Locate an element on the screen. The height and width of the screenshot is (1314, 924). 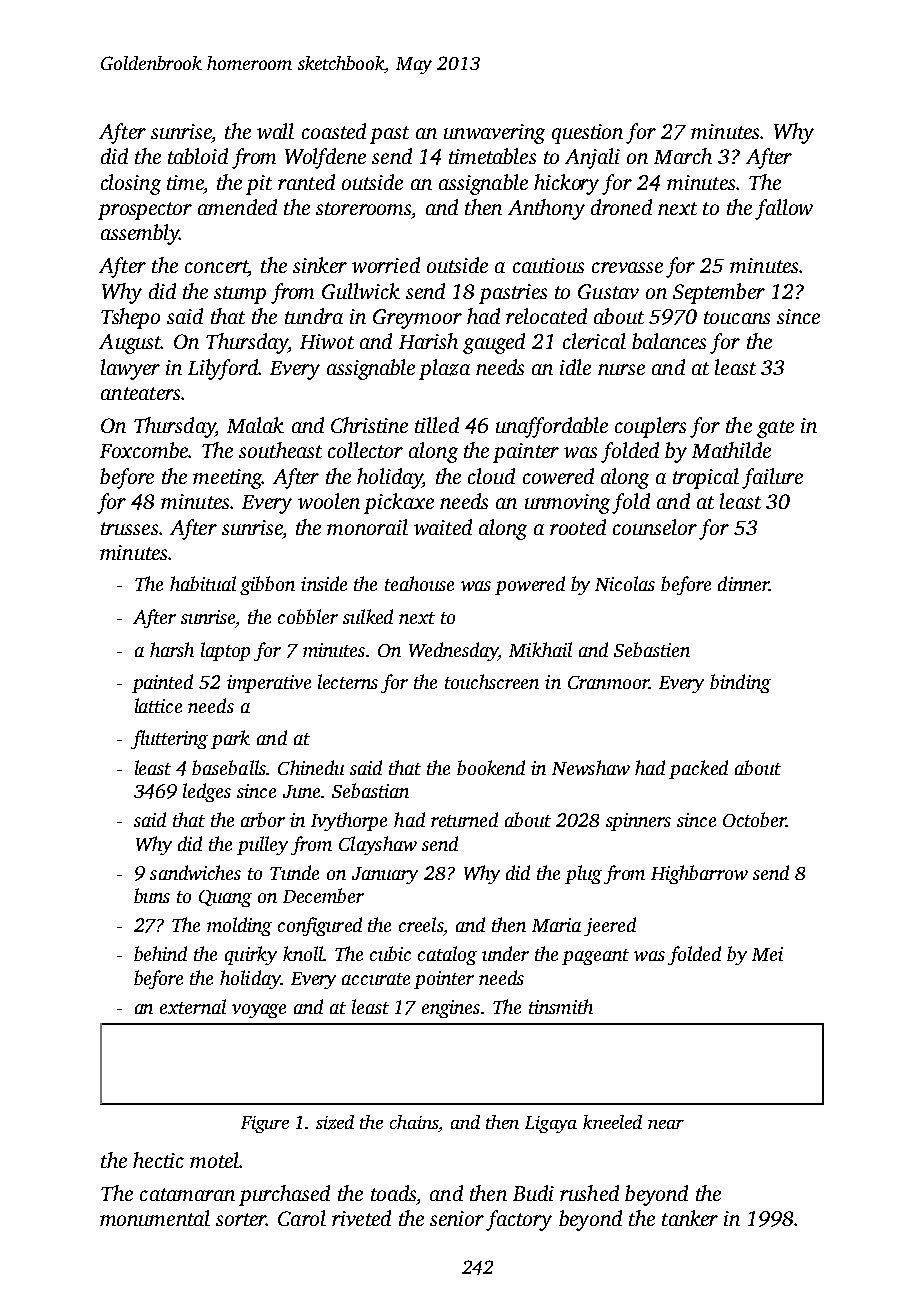
hectic is located at coordinates (158, 1160).
